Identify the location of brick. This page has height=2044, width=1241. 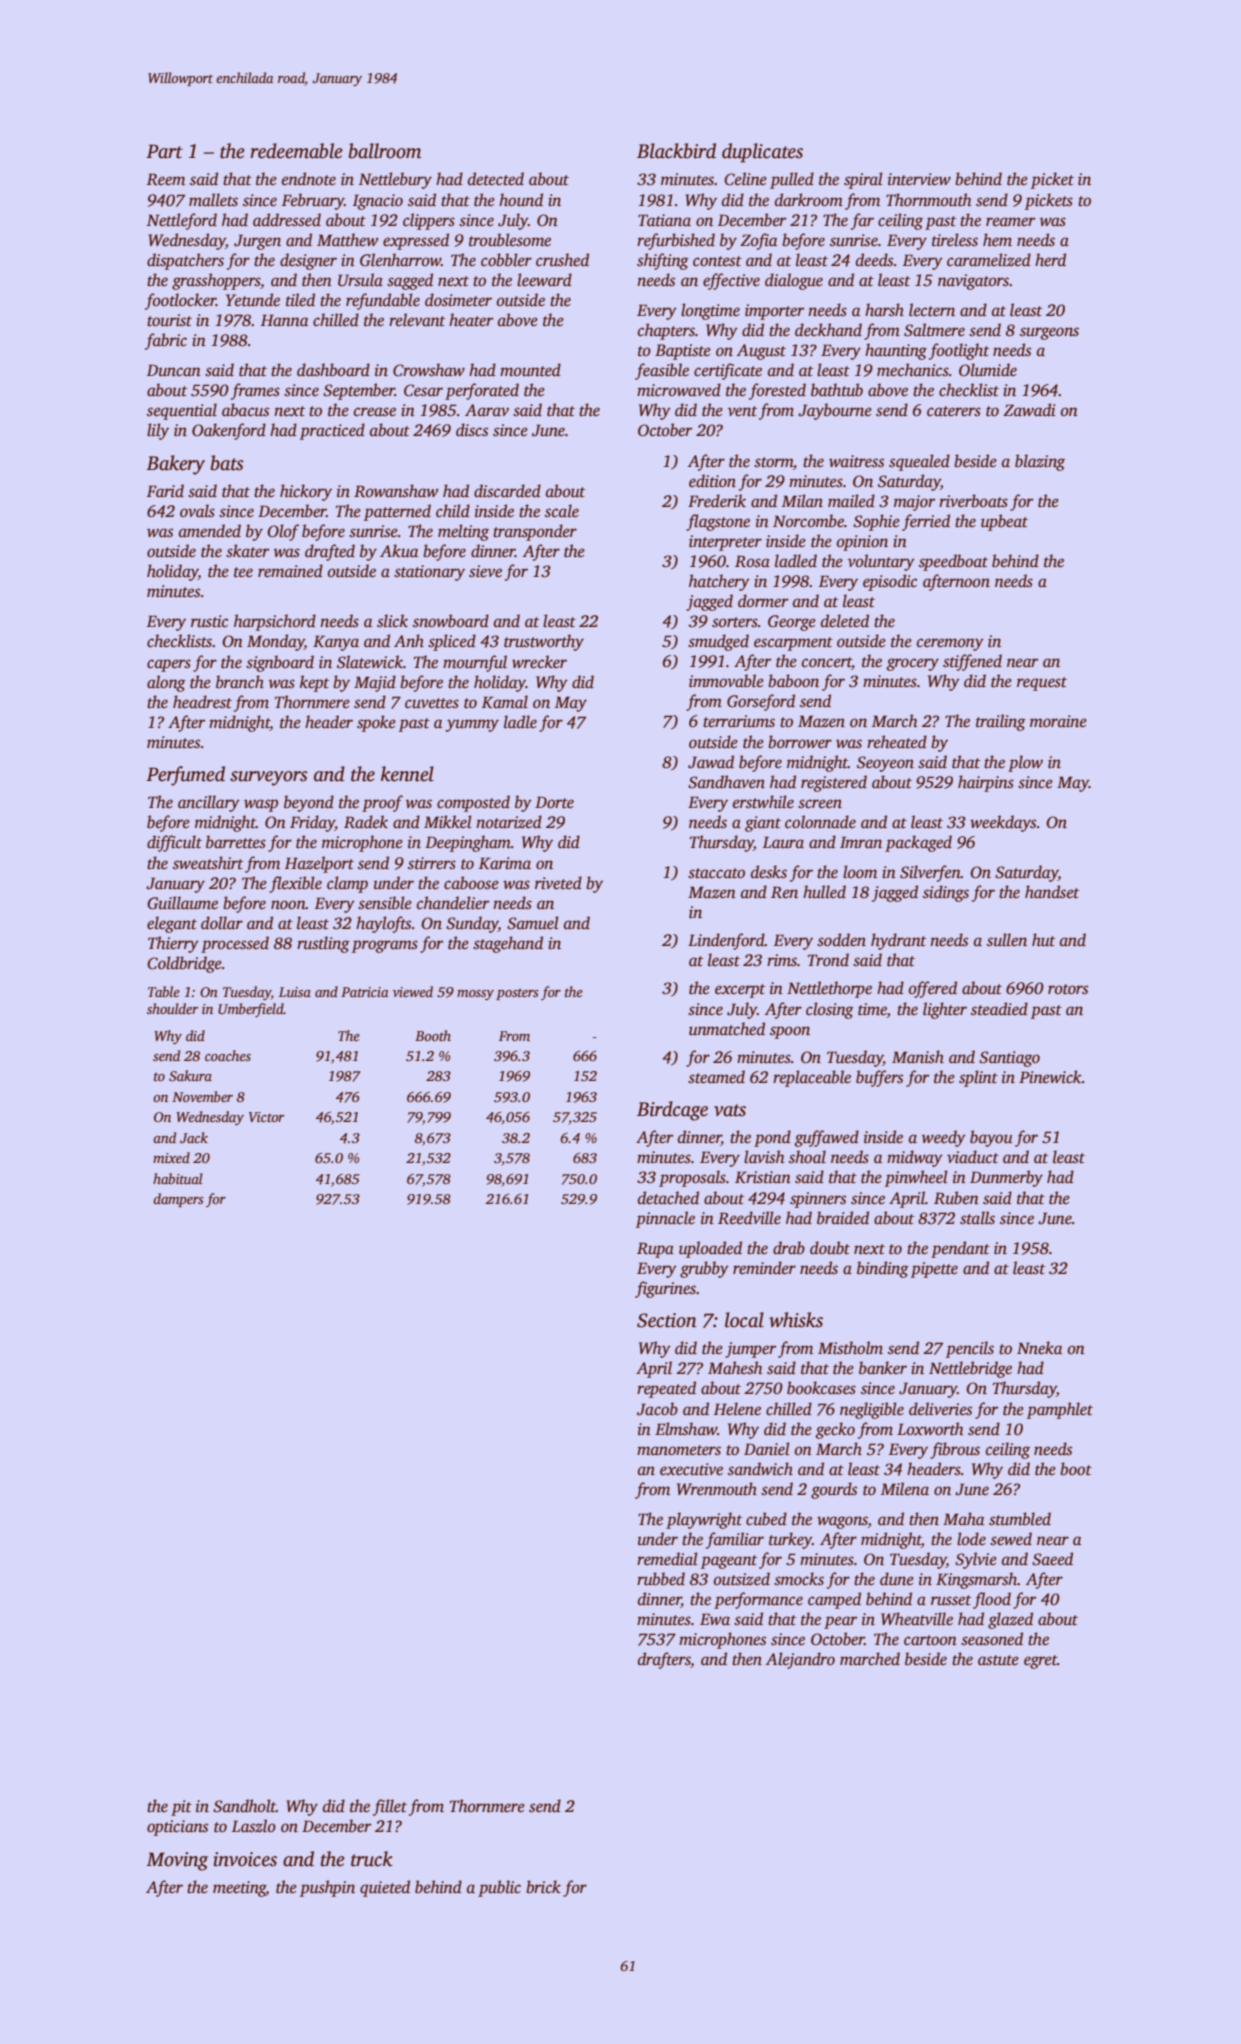
(543, 1887).
